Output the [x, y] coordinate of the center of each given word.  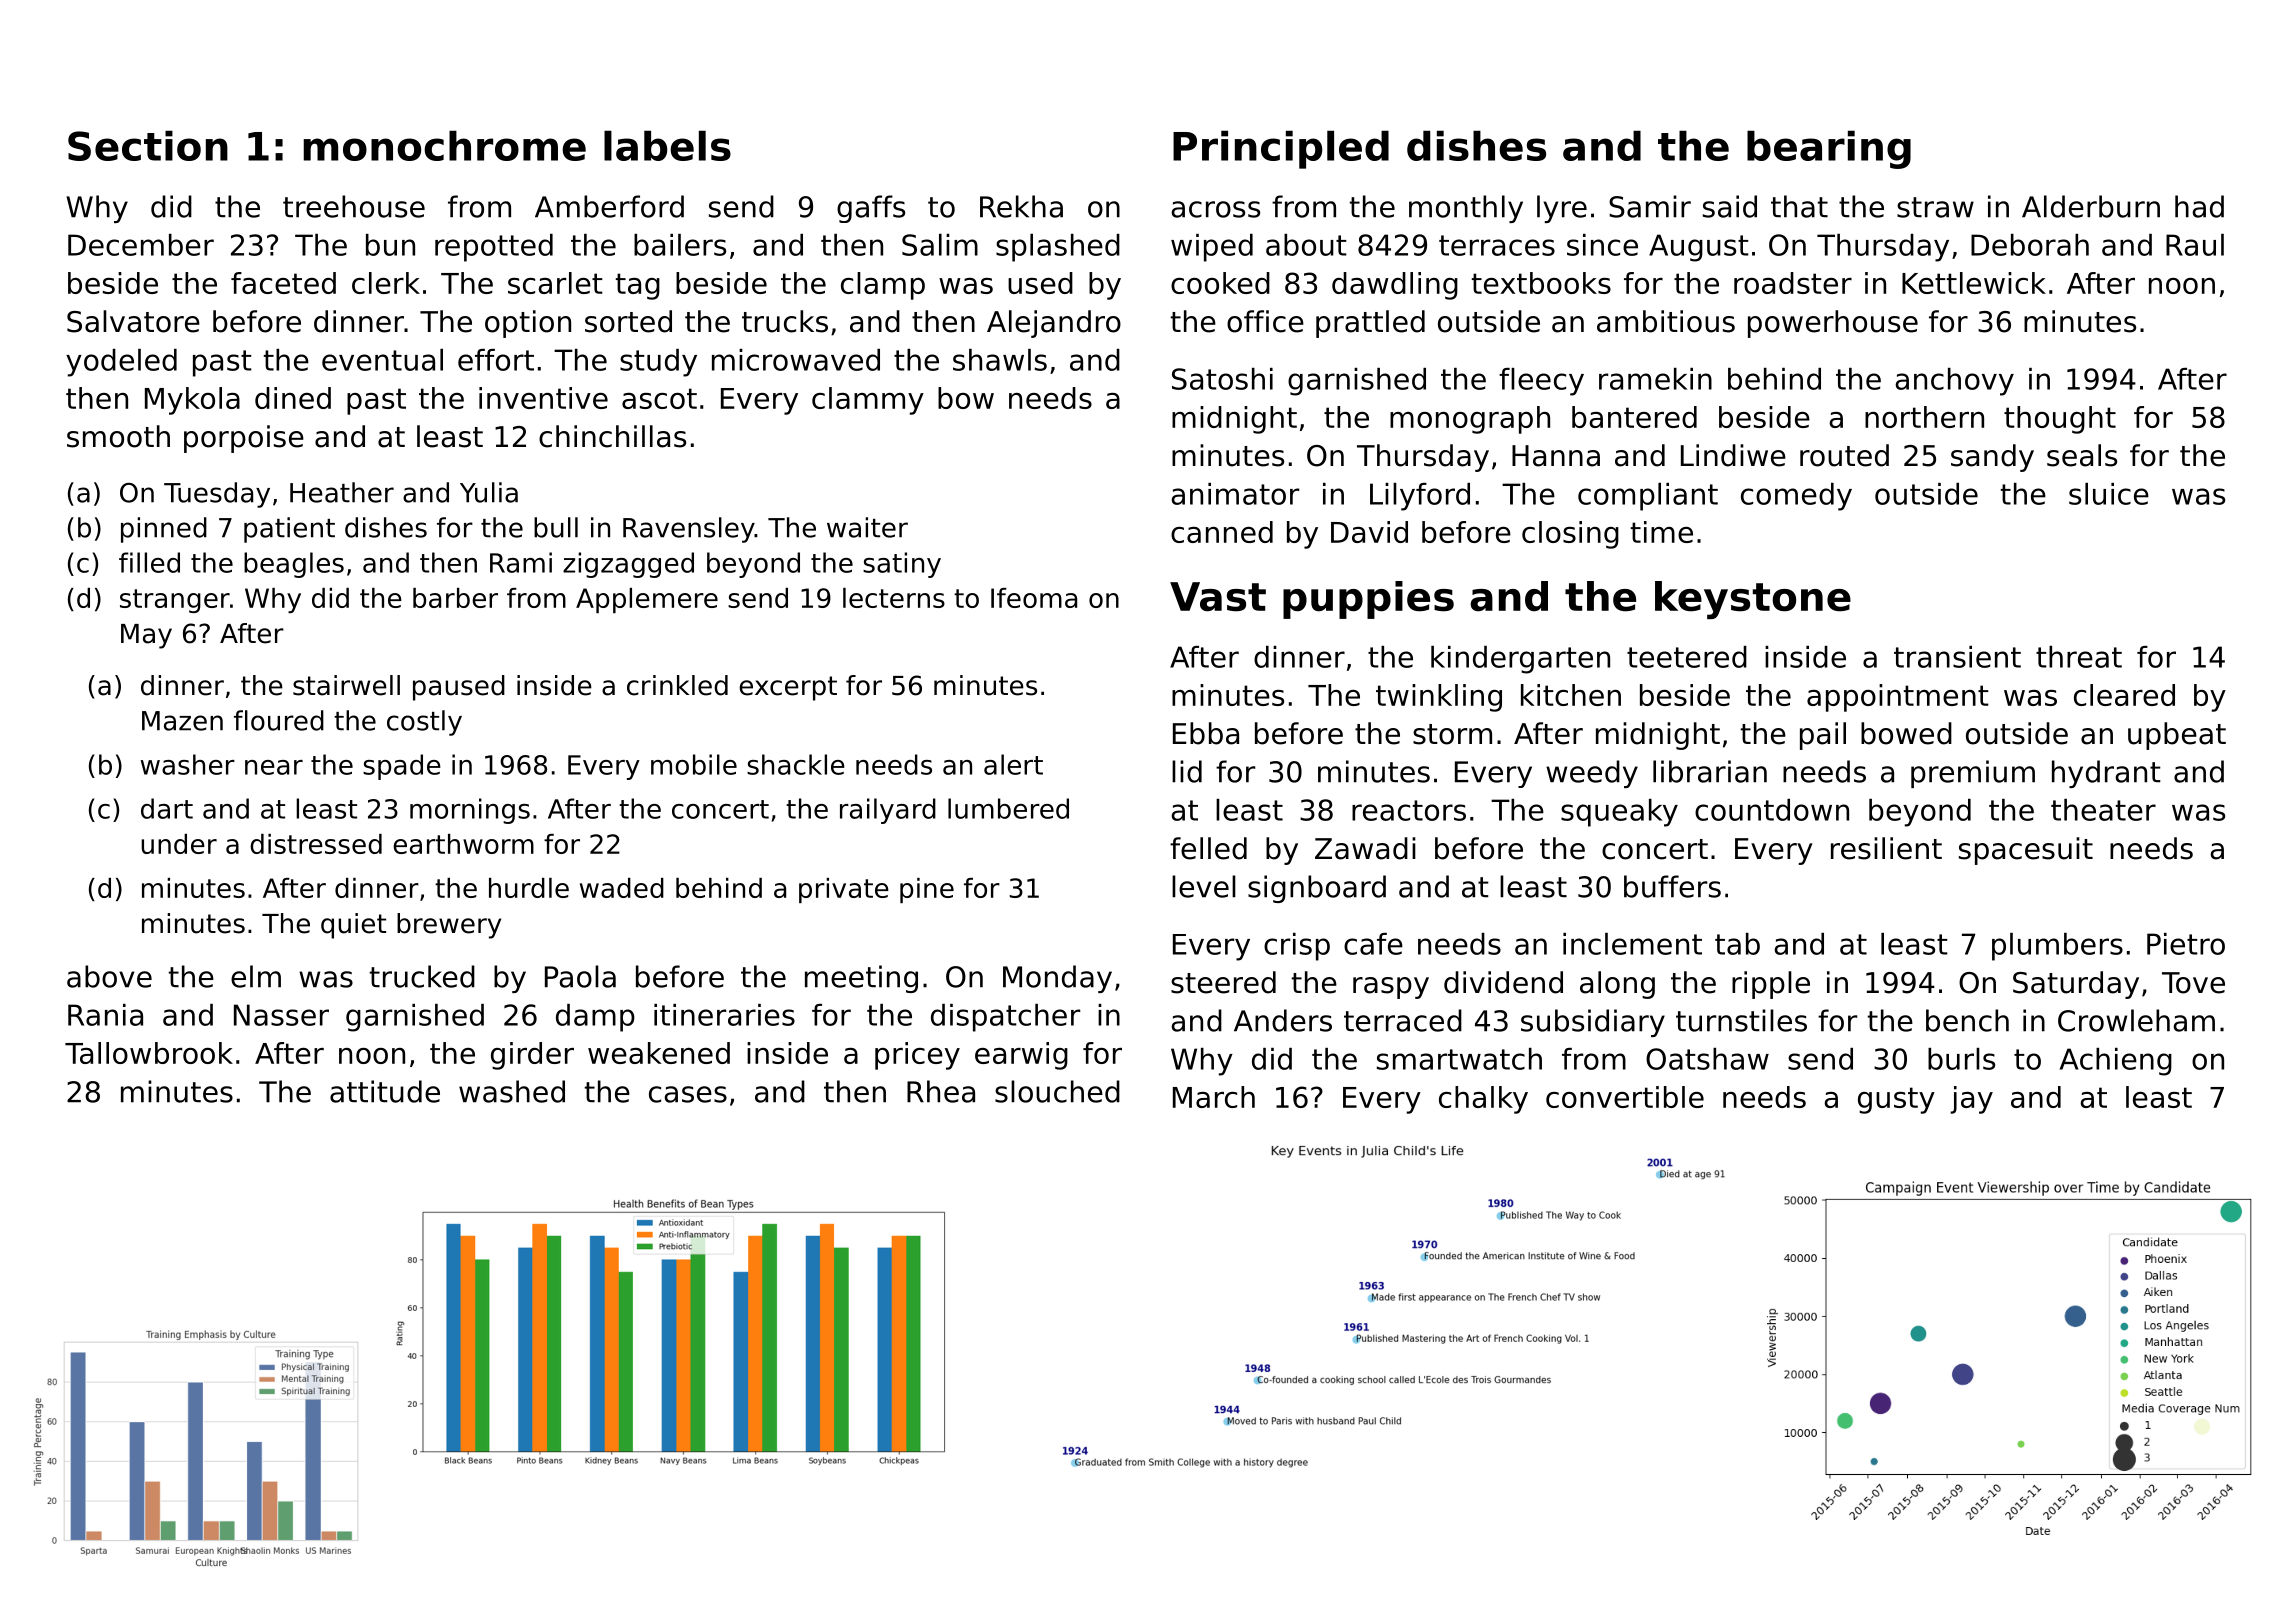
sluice [2109, 494]
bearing [1829, 149]
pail [1823, 736]
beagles [294, 565]
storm [1452, 734]
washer [188, 764]
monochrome [444, 145]
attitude [385, 1091]
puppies [1368, 600]
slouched [1057, 1091]
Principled [1281, 149]
